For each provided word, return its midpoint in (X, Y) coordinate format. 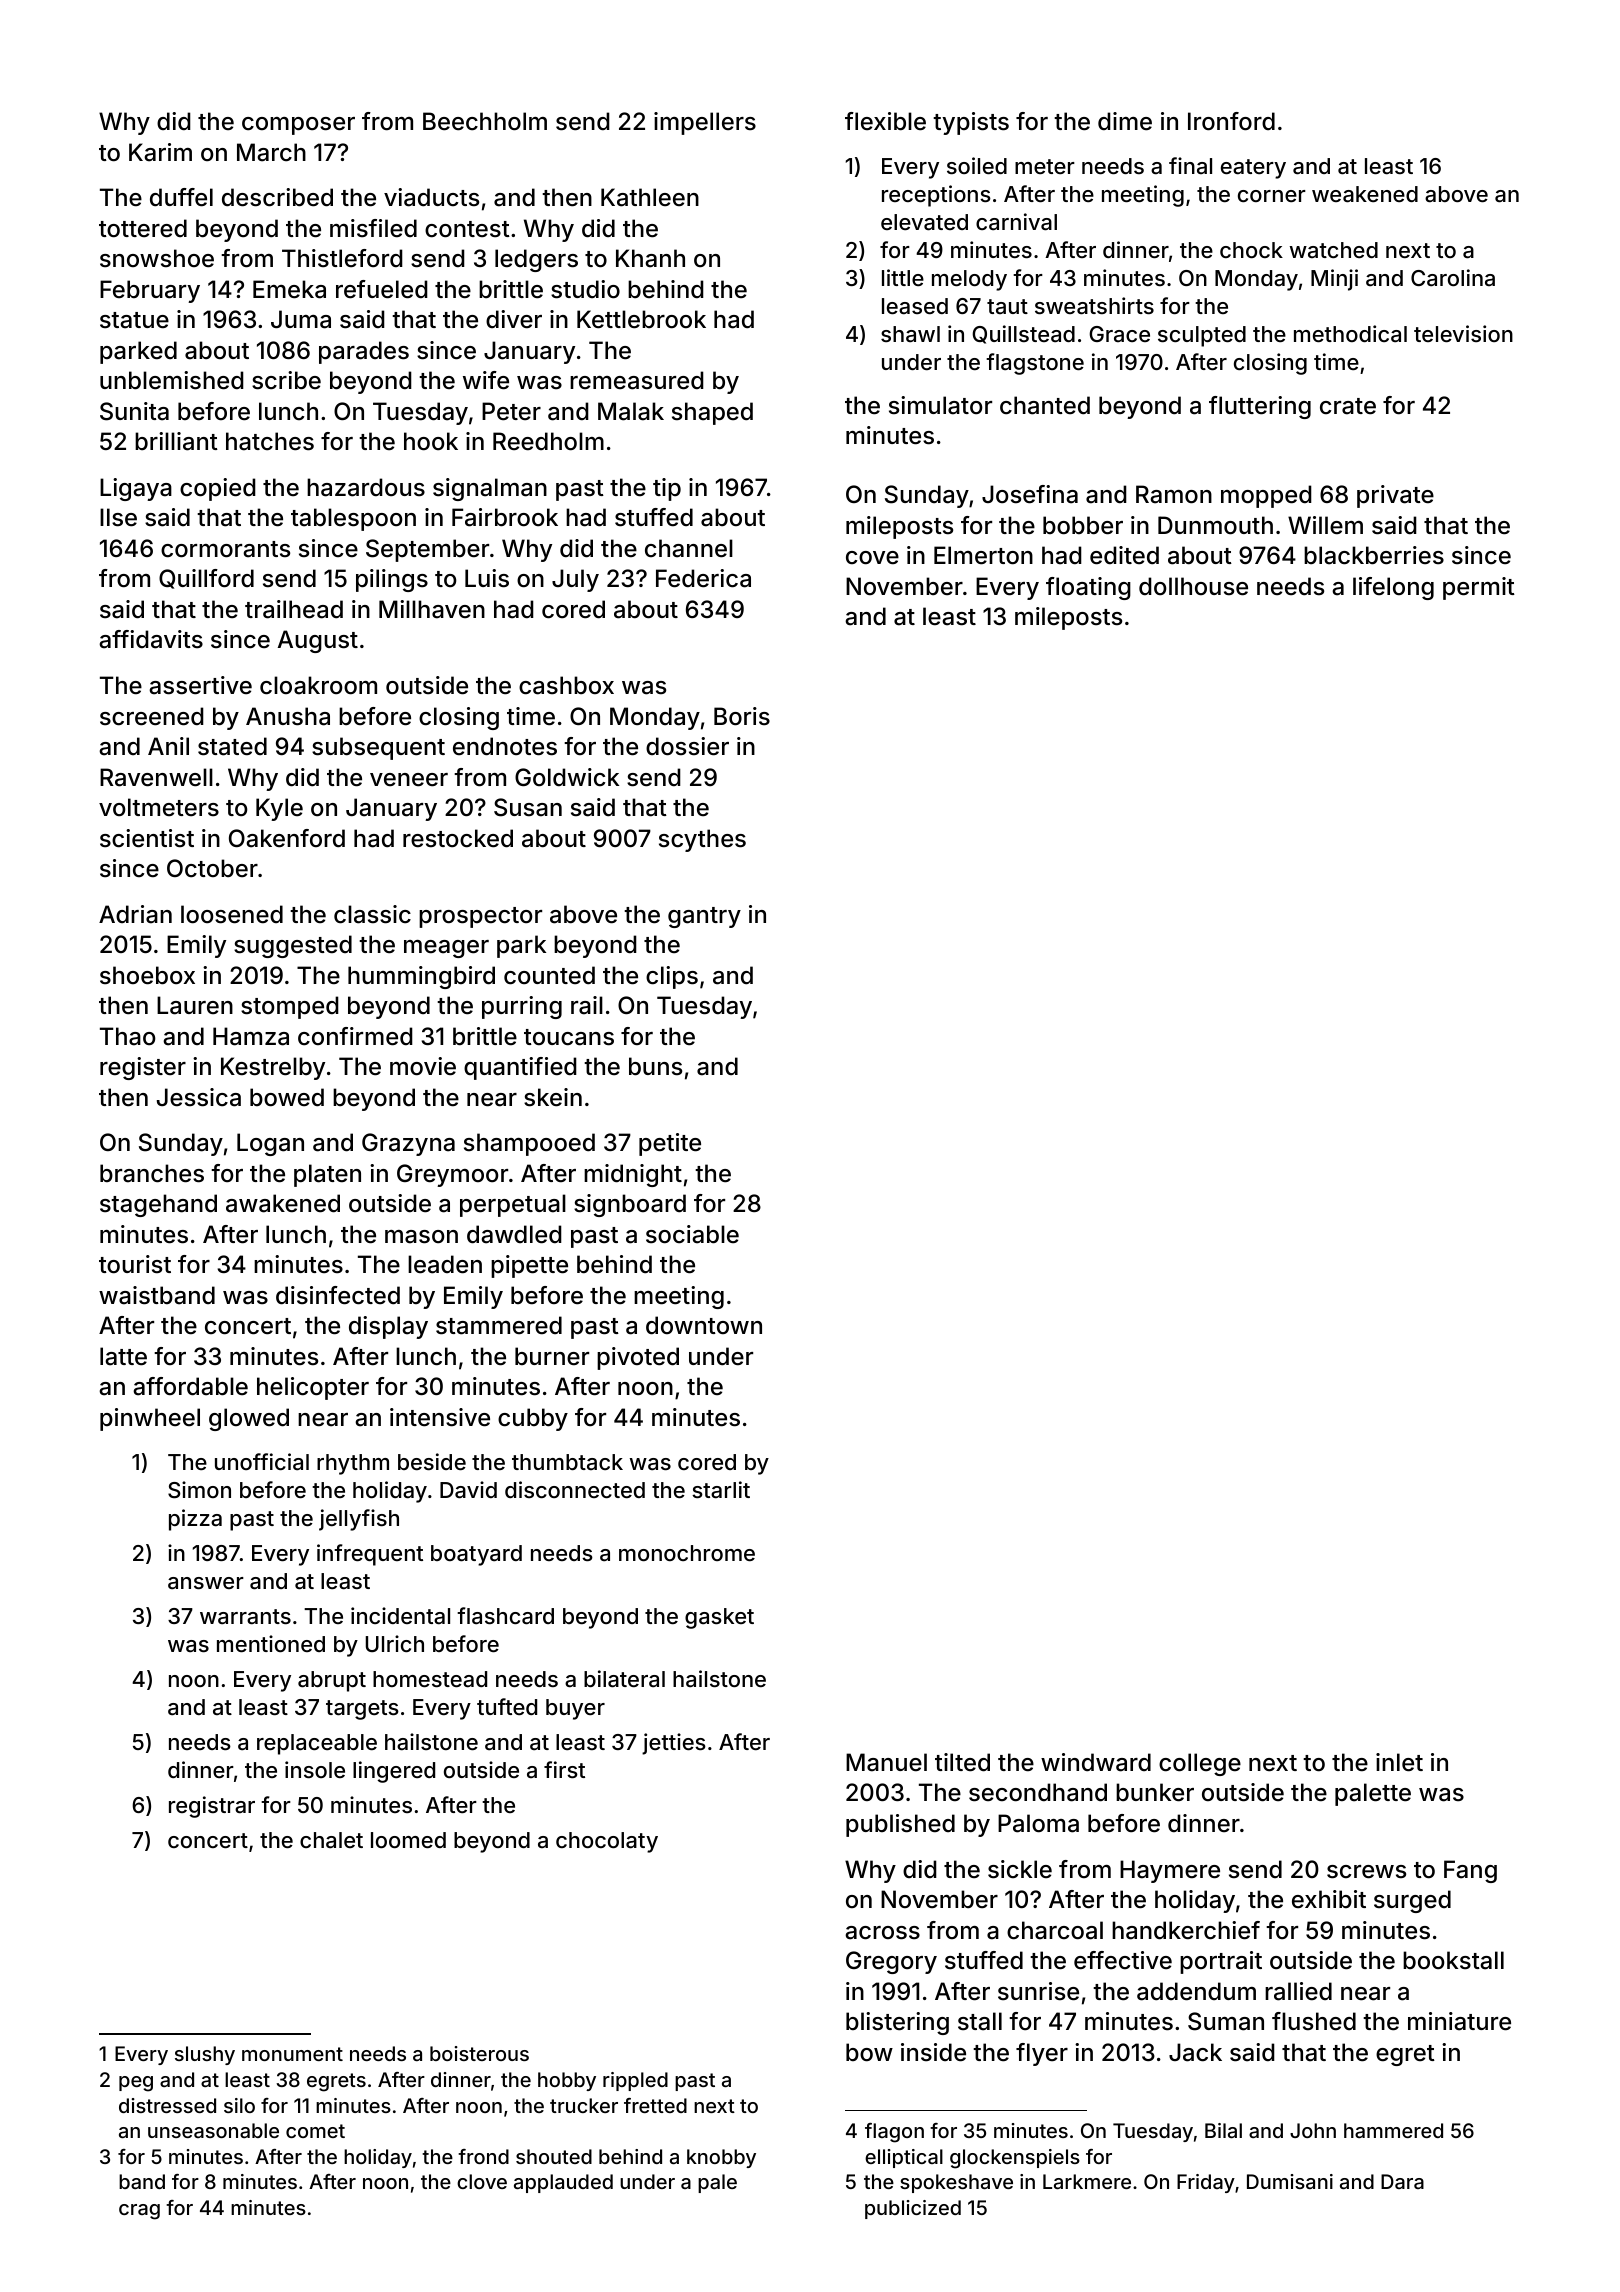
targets (362, 1710)
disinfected (338, 1295)
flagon (894, 2133)
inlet (1399, 1762)
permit (1479, 588)
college (1200, 1764)
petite (670, 1144)
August (318, 641)
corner (1272, 196)
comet (315, 2131)
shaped (712, 413)
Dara (1402, 2181)
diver (514, 319)
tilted (962, 1762)
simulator (940, 405)
